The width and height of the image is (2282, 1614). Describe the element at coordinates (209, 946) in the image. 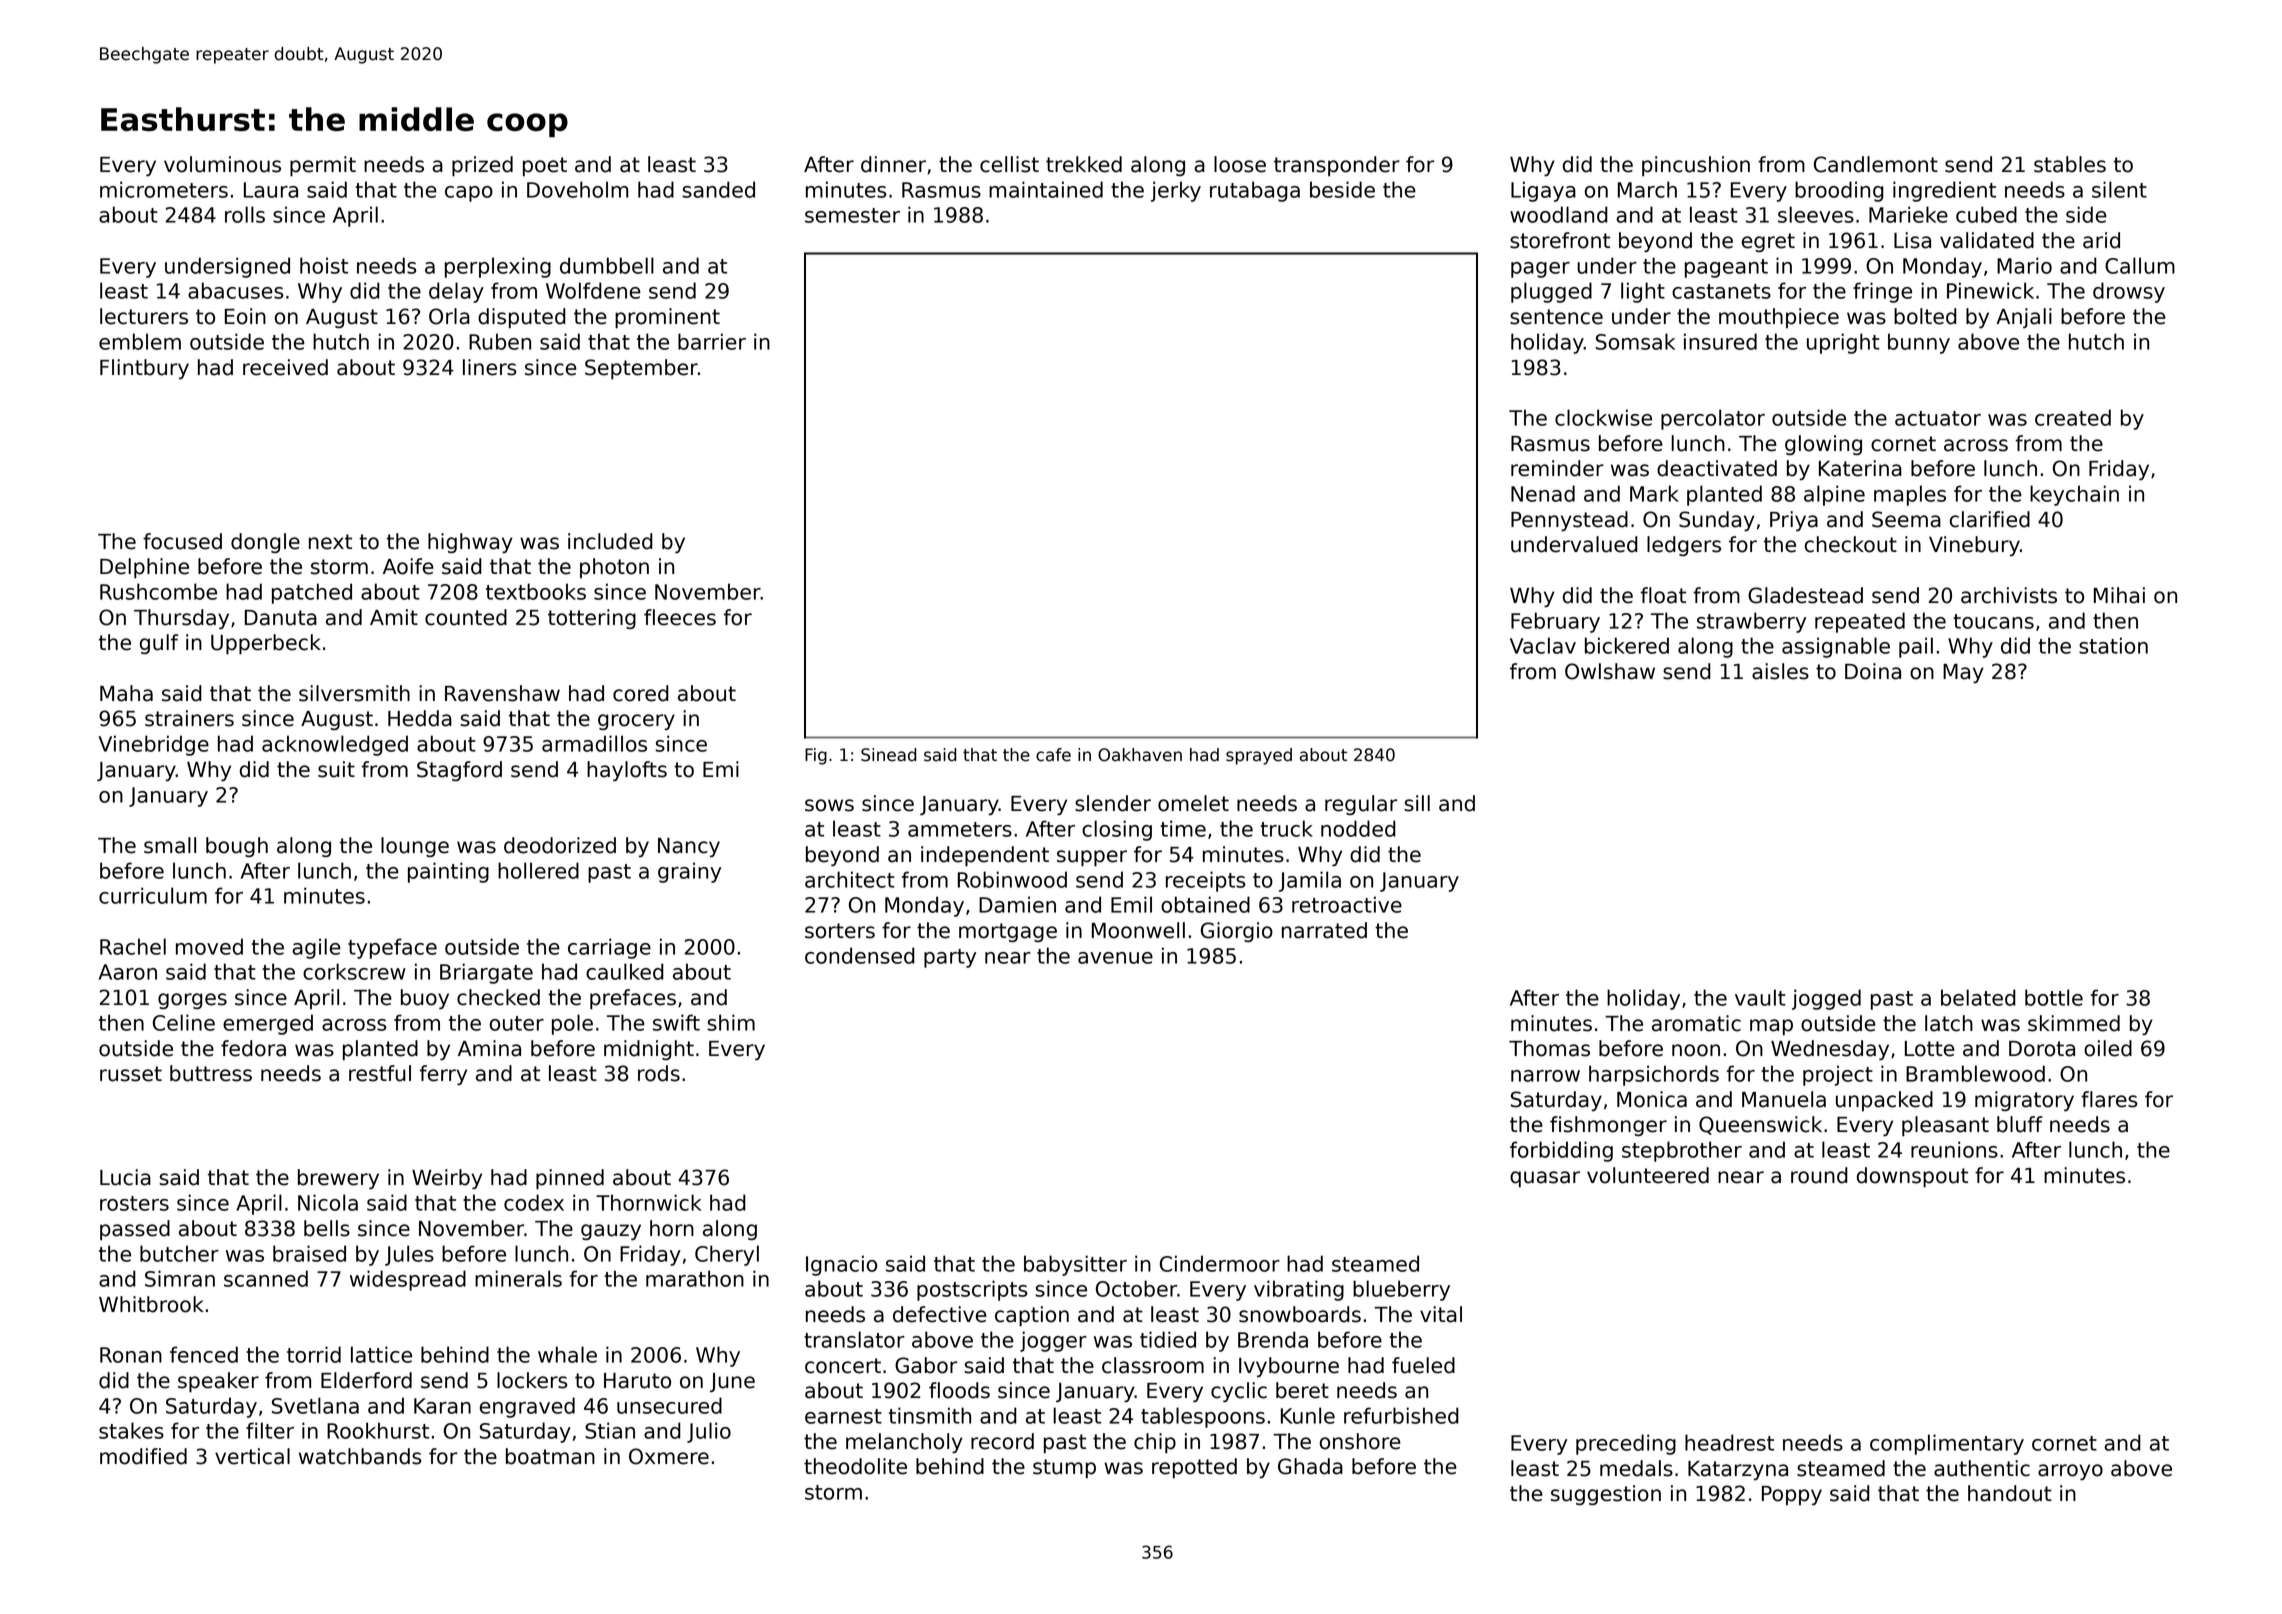

I see `moved` at that location.
